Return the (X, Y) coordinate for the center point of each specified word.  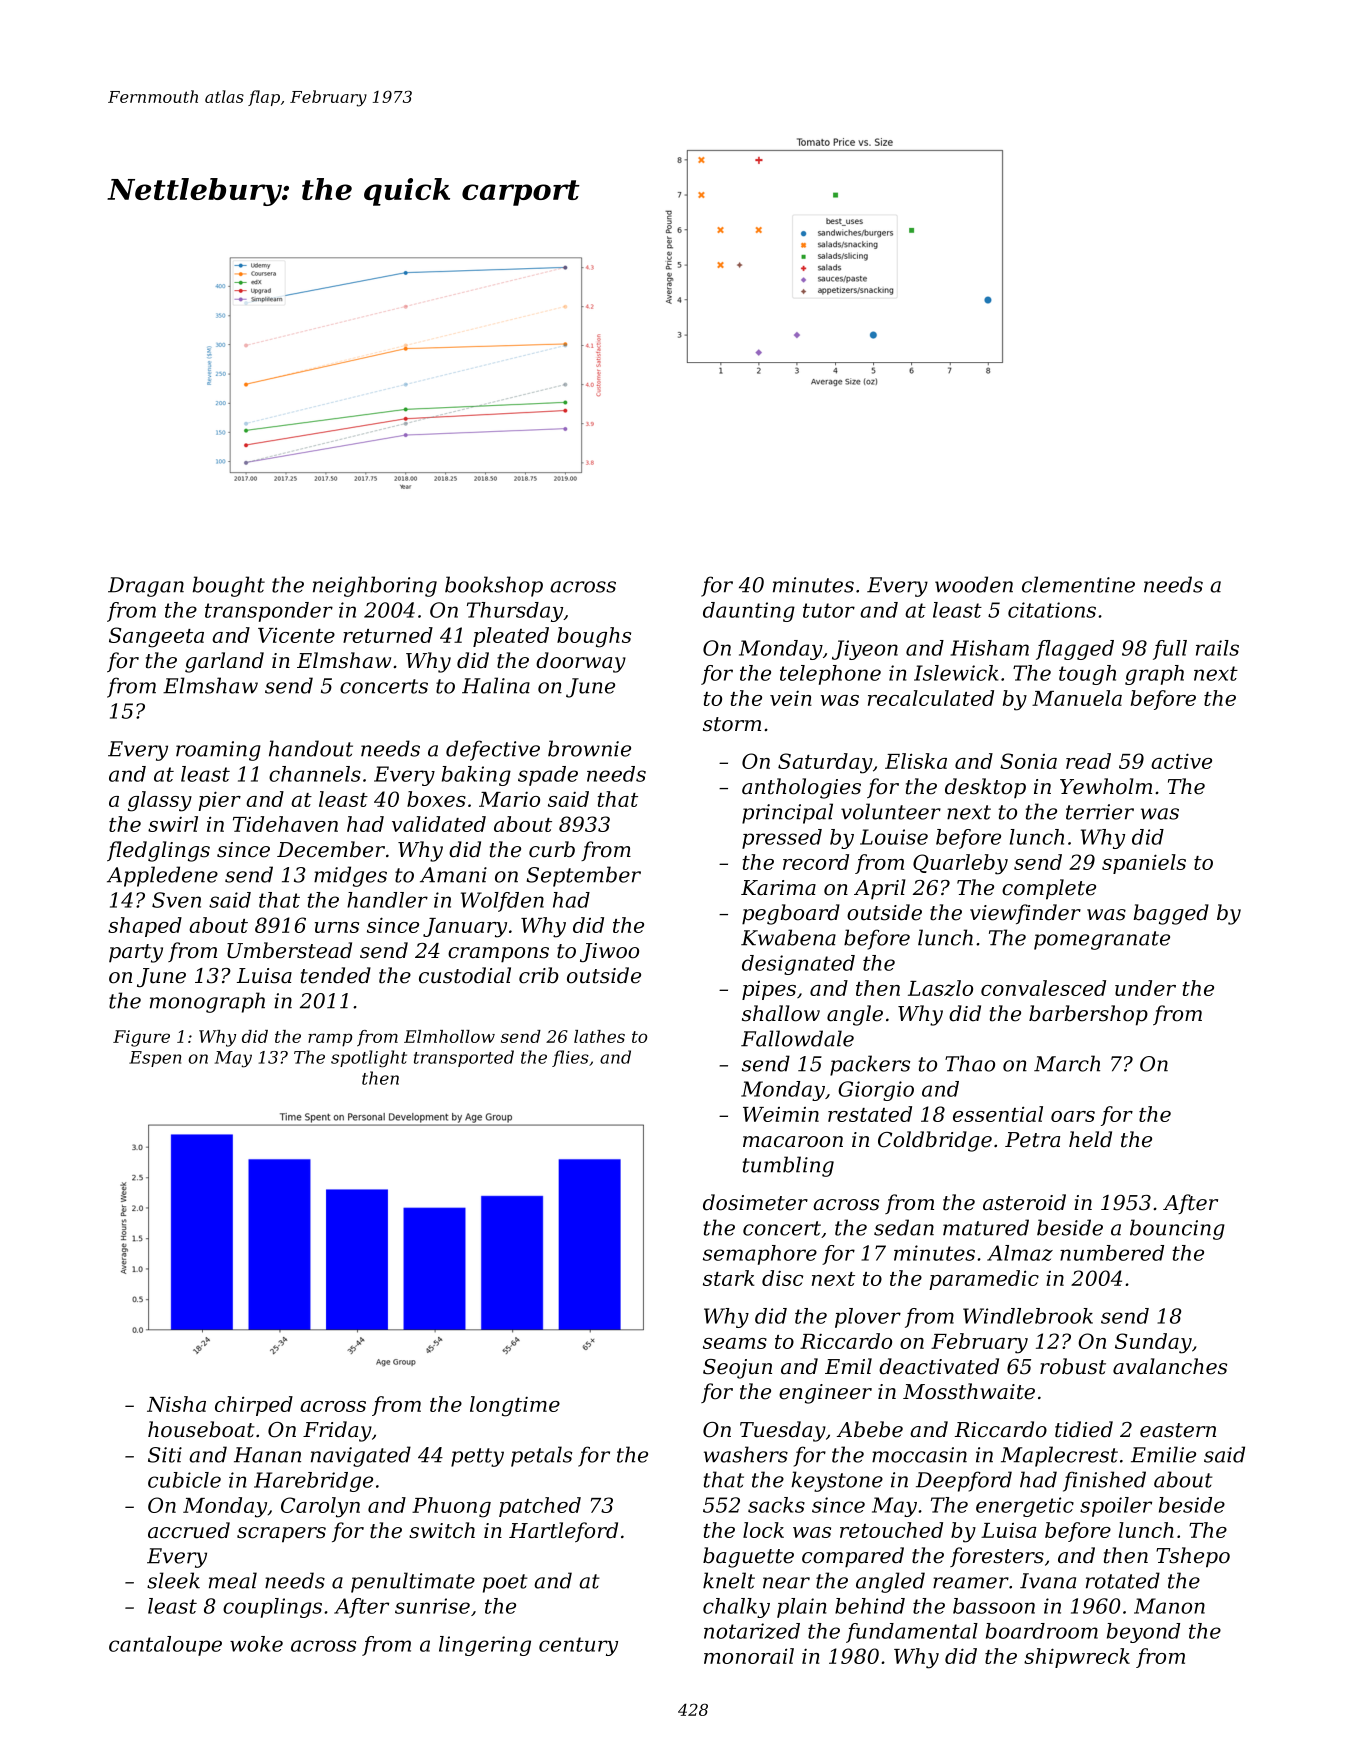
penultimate (413, 1582)
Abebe (870, 1429)
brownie (589, 748)
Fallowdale (797, 1038)
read (1088, 761)
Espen (155, 1059)
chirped (254, 1406)
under (1145, 988)
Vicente (296, 635)
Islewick (956, 673)
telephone (830, 675)
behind (870, 1606)
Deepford (964, 1481)
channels (315, 774)
